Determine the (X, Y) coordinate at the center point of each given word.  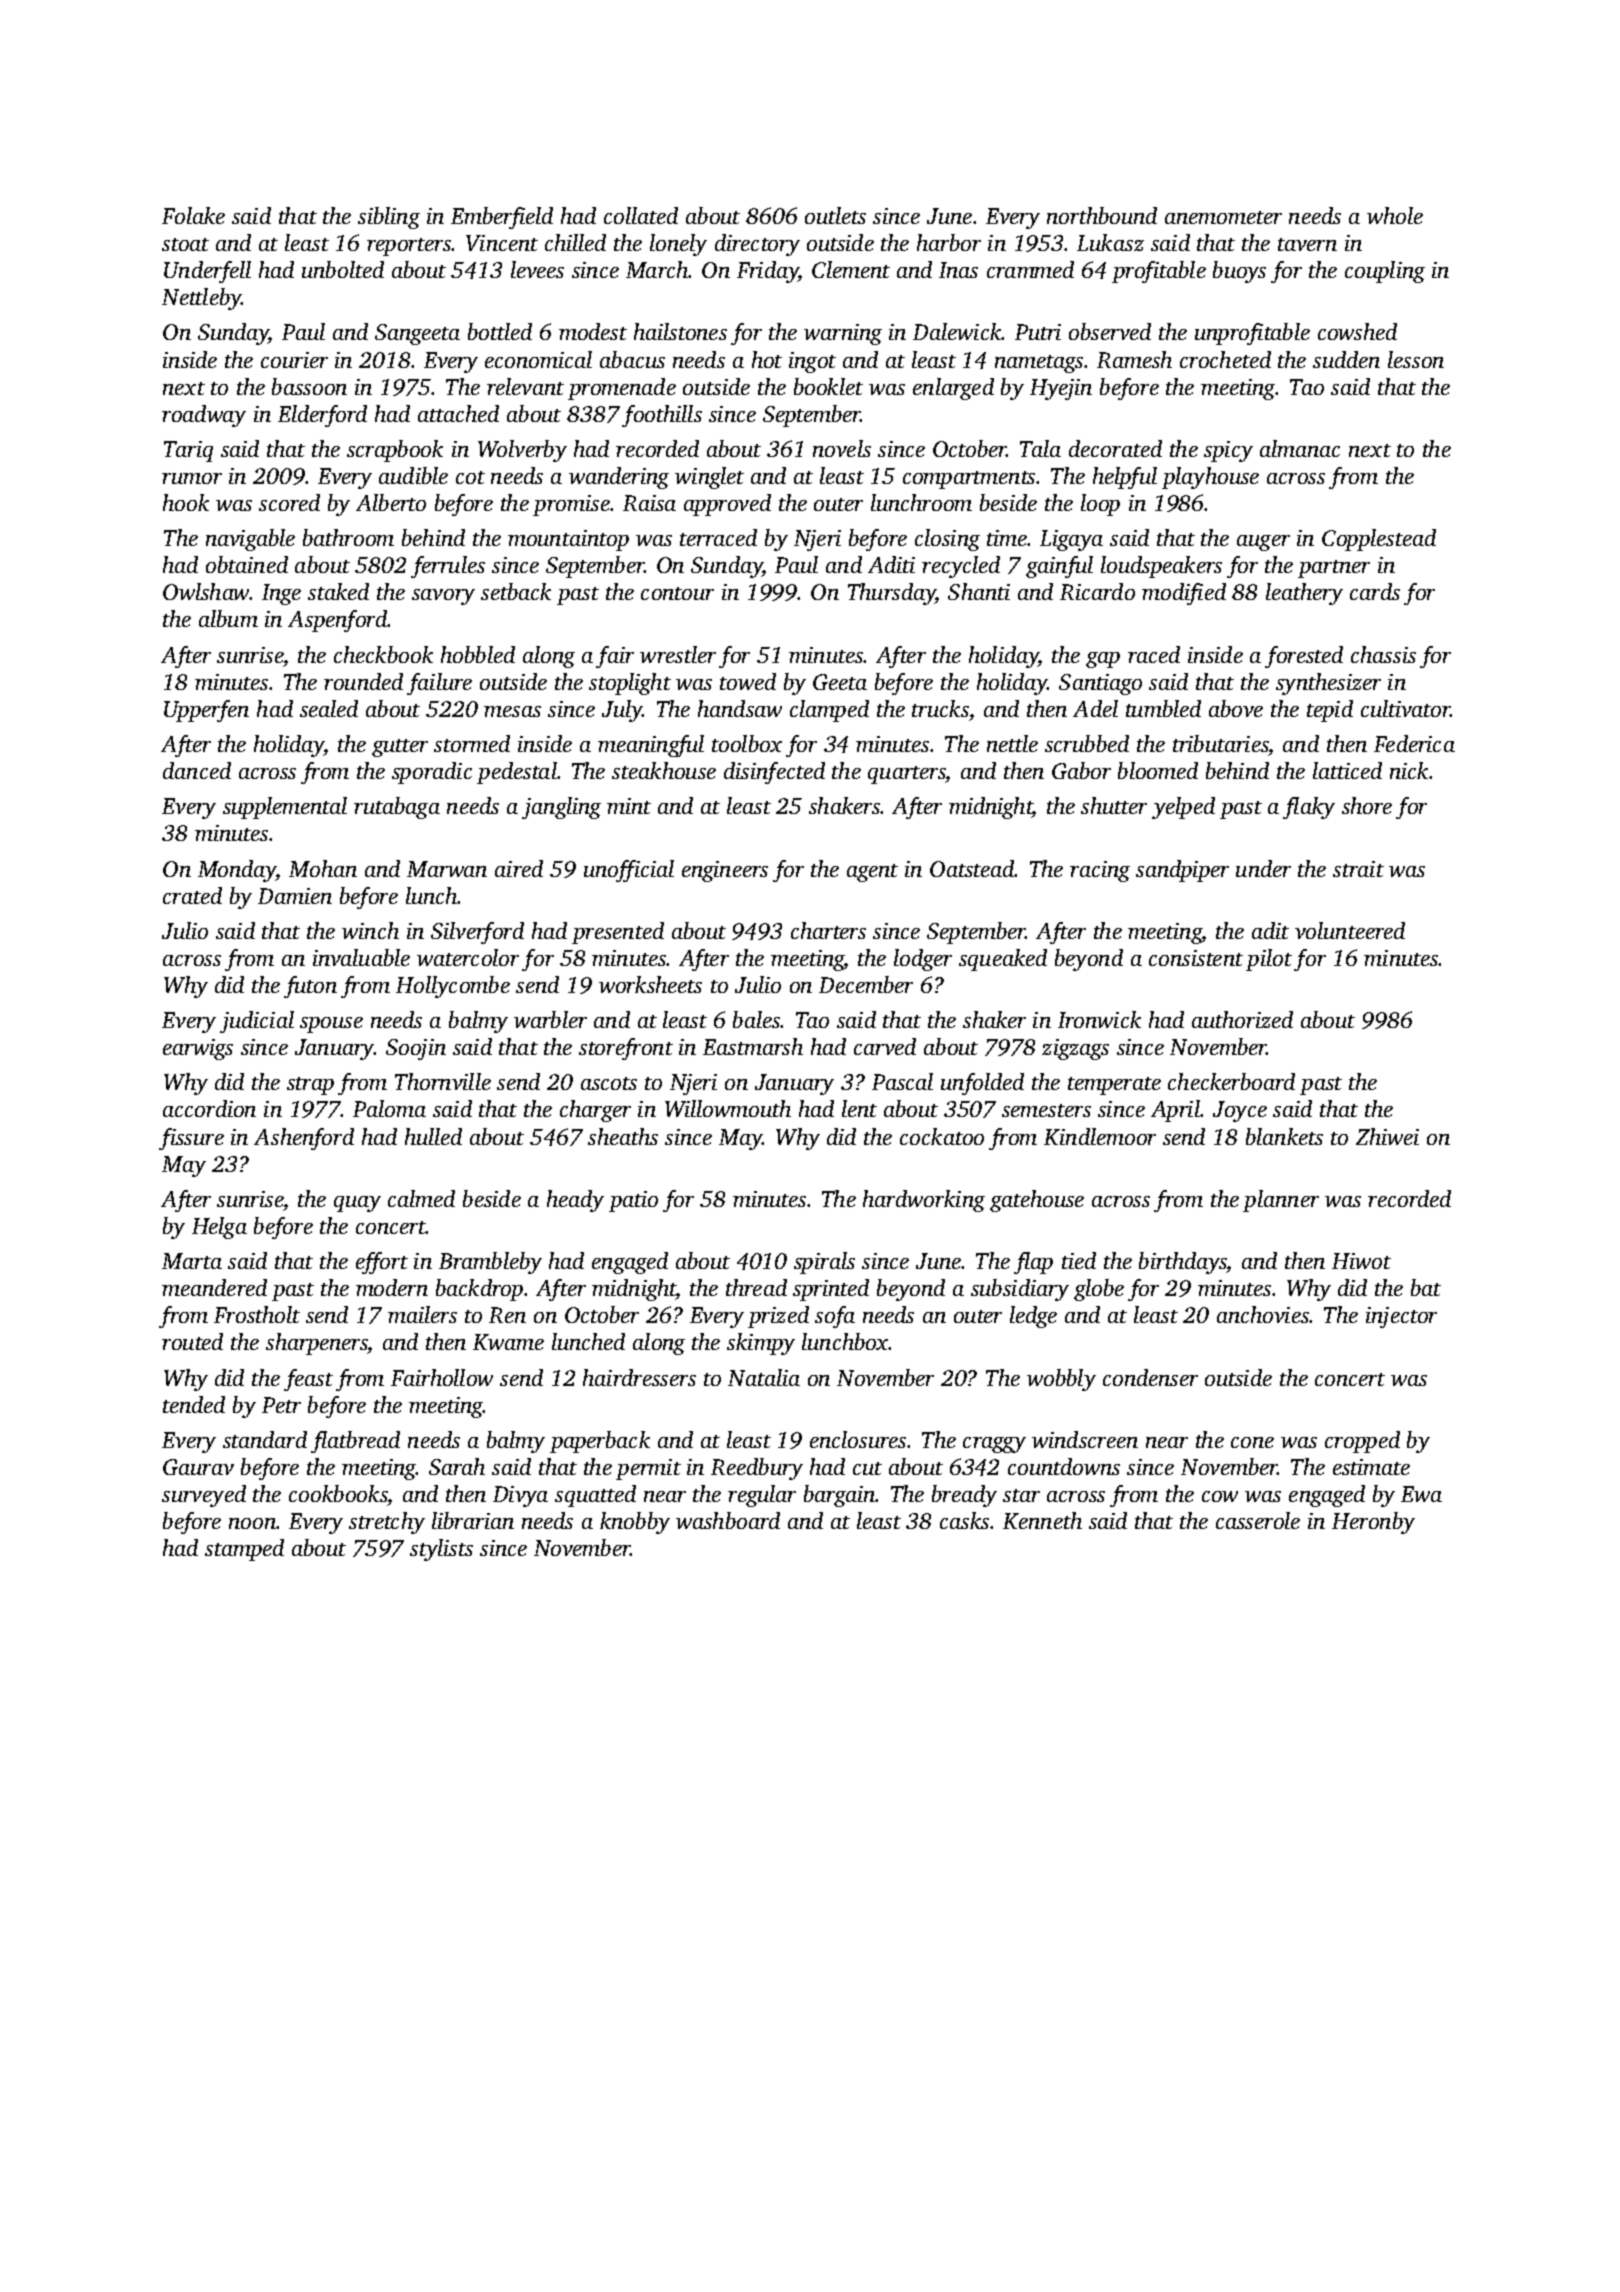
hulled (433, 1136)
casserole (1258, 1520)
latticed (1347, 770)
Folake (193, 215)
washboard (728, 1520)
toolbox (747, 743)
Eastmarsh (753, 1046)
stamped (244, 1550)
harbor (949, 242)
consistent (1196, 958)
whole (1395, 215)
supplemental (285, 808)
